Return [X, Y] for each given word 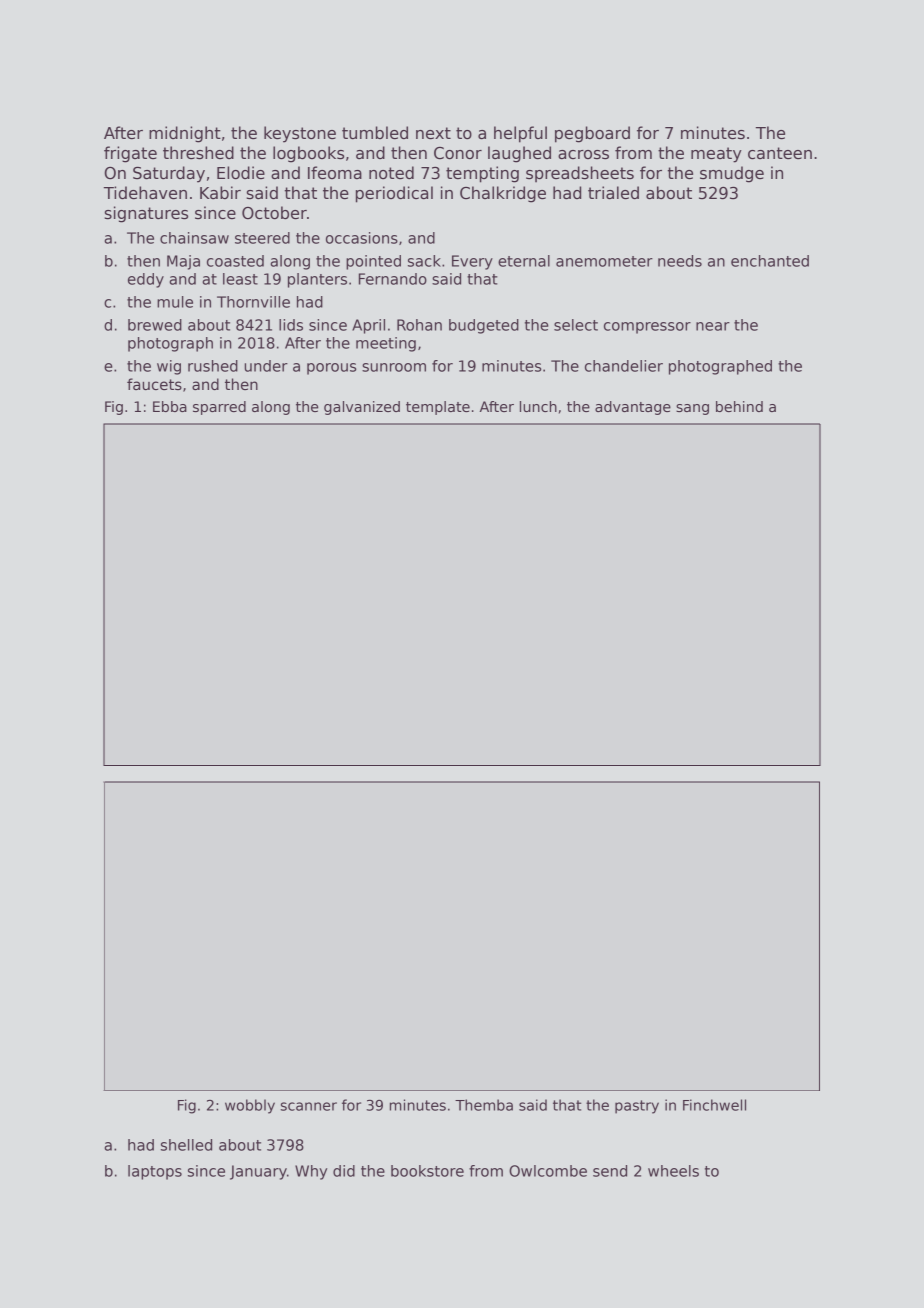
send [610, 1171]
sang [692, 409]
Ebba [170, 406]
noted [391, 173]
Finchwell [714, 1105]
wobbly [250, 1106]
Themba [484, 1105]
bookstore [427, 1171]
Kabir [220, 193]
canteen [780, 153]
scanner [309, 1106]
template [438, 408]
